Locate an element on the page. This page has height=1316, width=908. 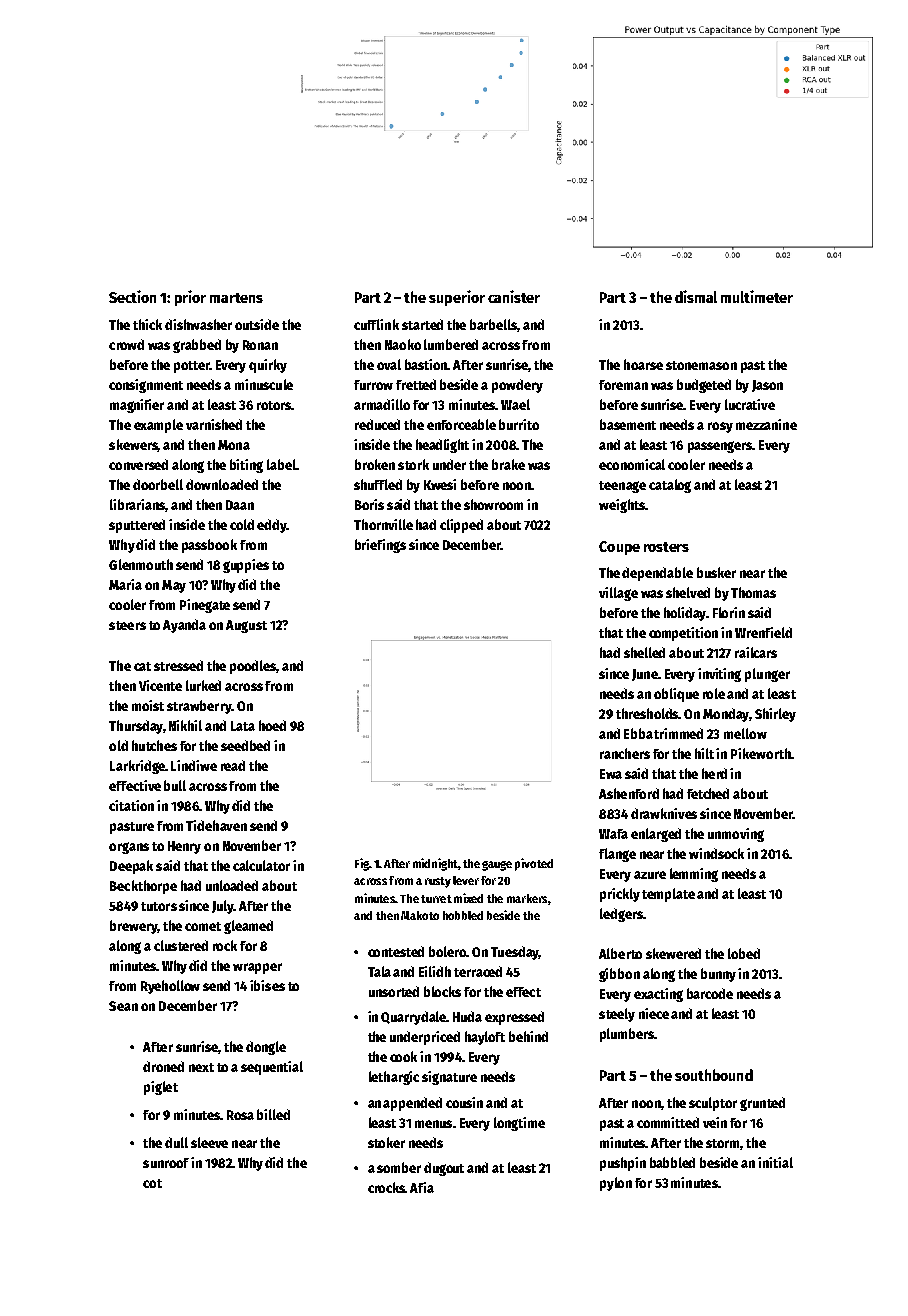
Sean is located at coordinates (123, 1006).
